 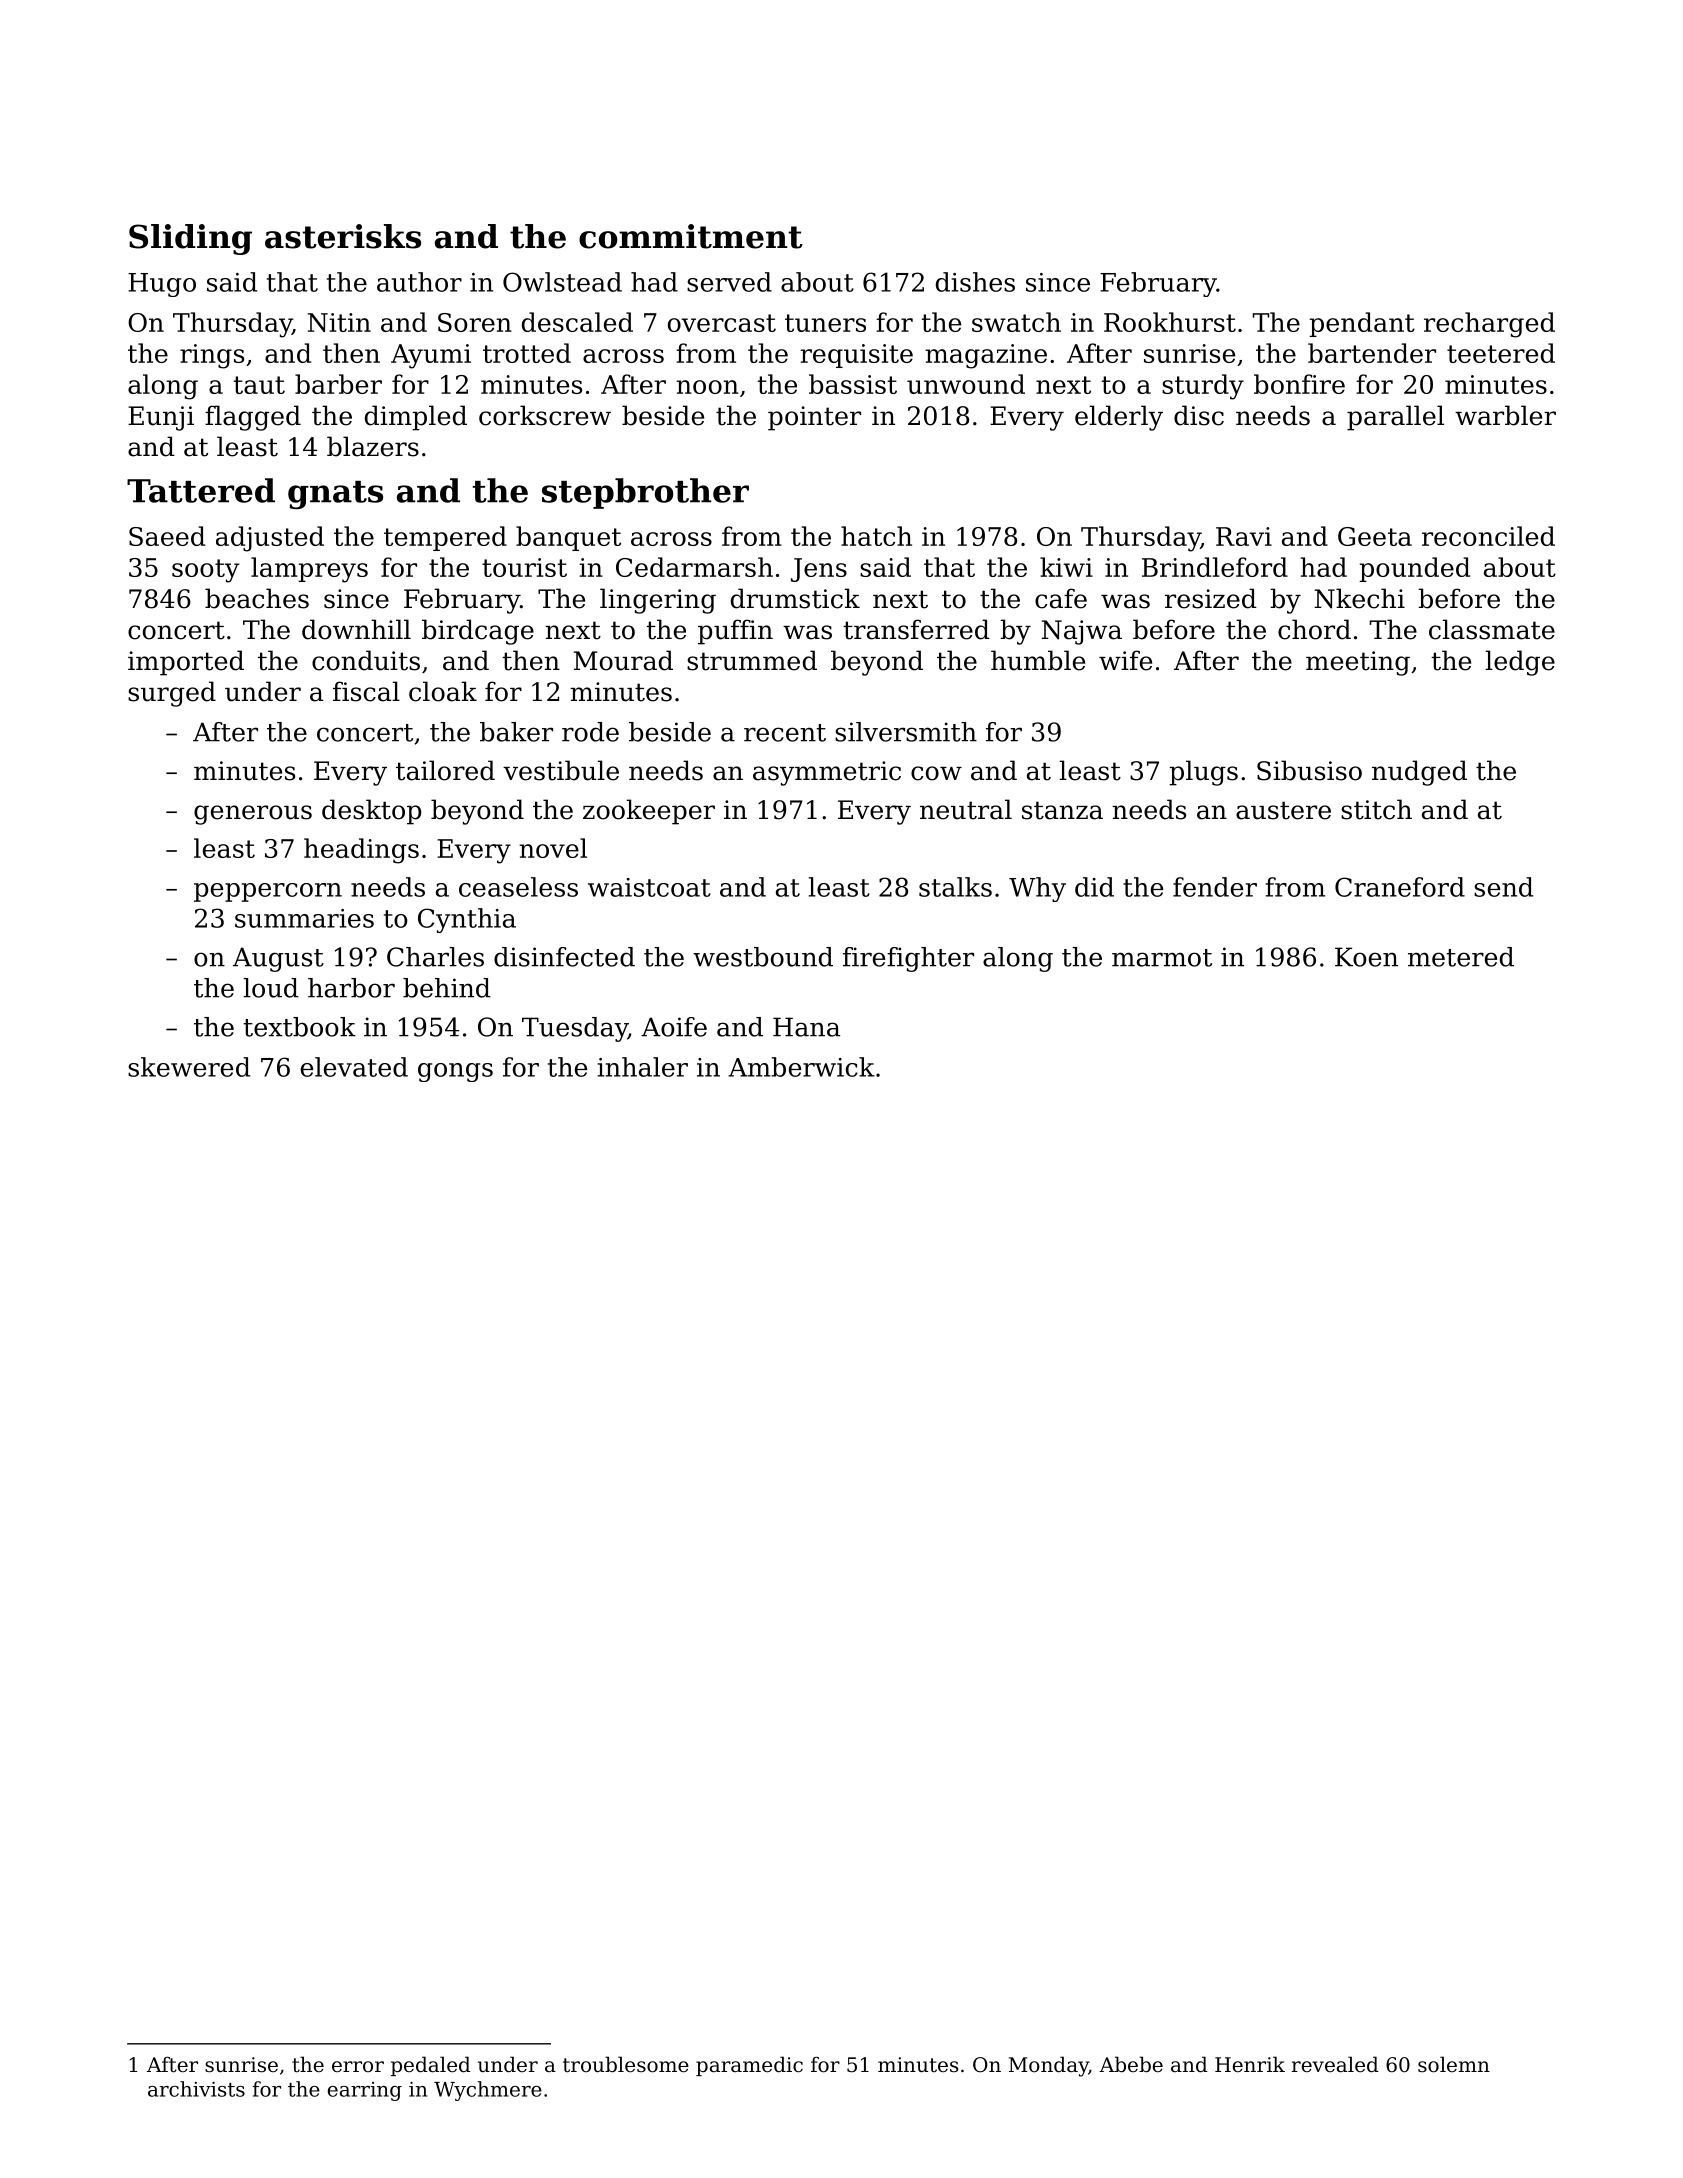 What do you see at coordinates (189, 1067) in the screenshot?
I see `skewered` at bounding box center [189, 1067].
